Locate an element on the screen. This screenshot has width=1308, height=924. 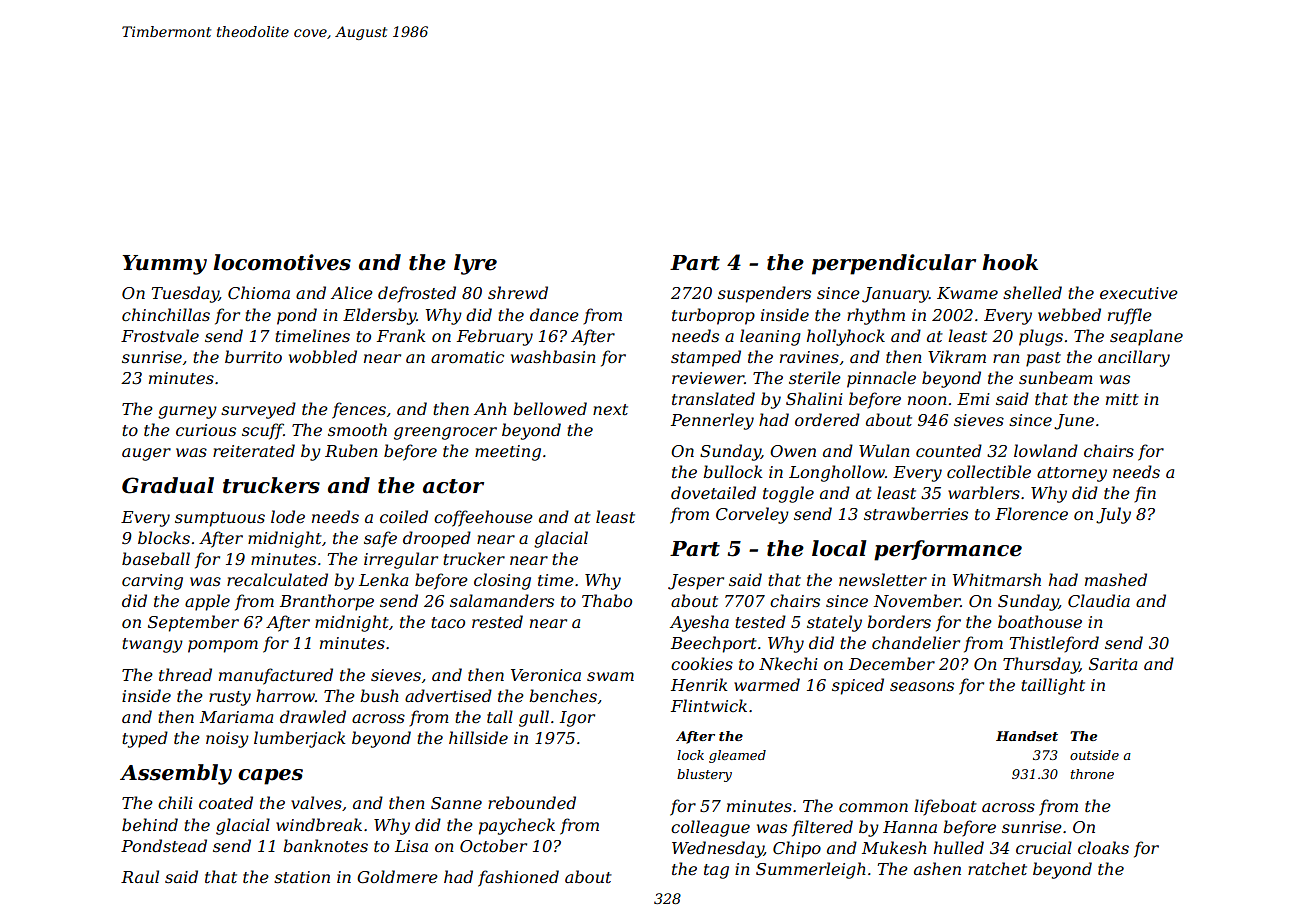
Veronica is located at coordinates (546, 675).
